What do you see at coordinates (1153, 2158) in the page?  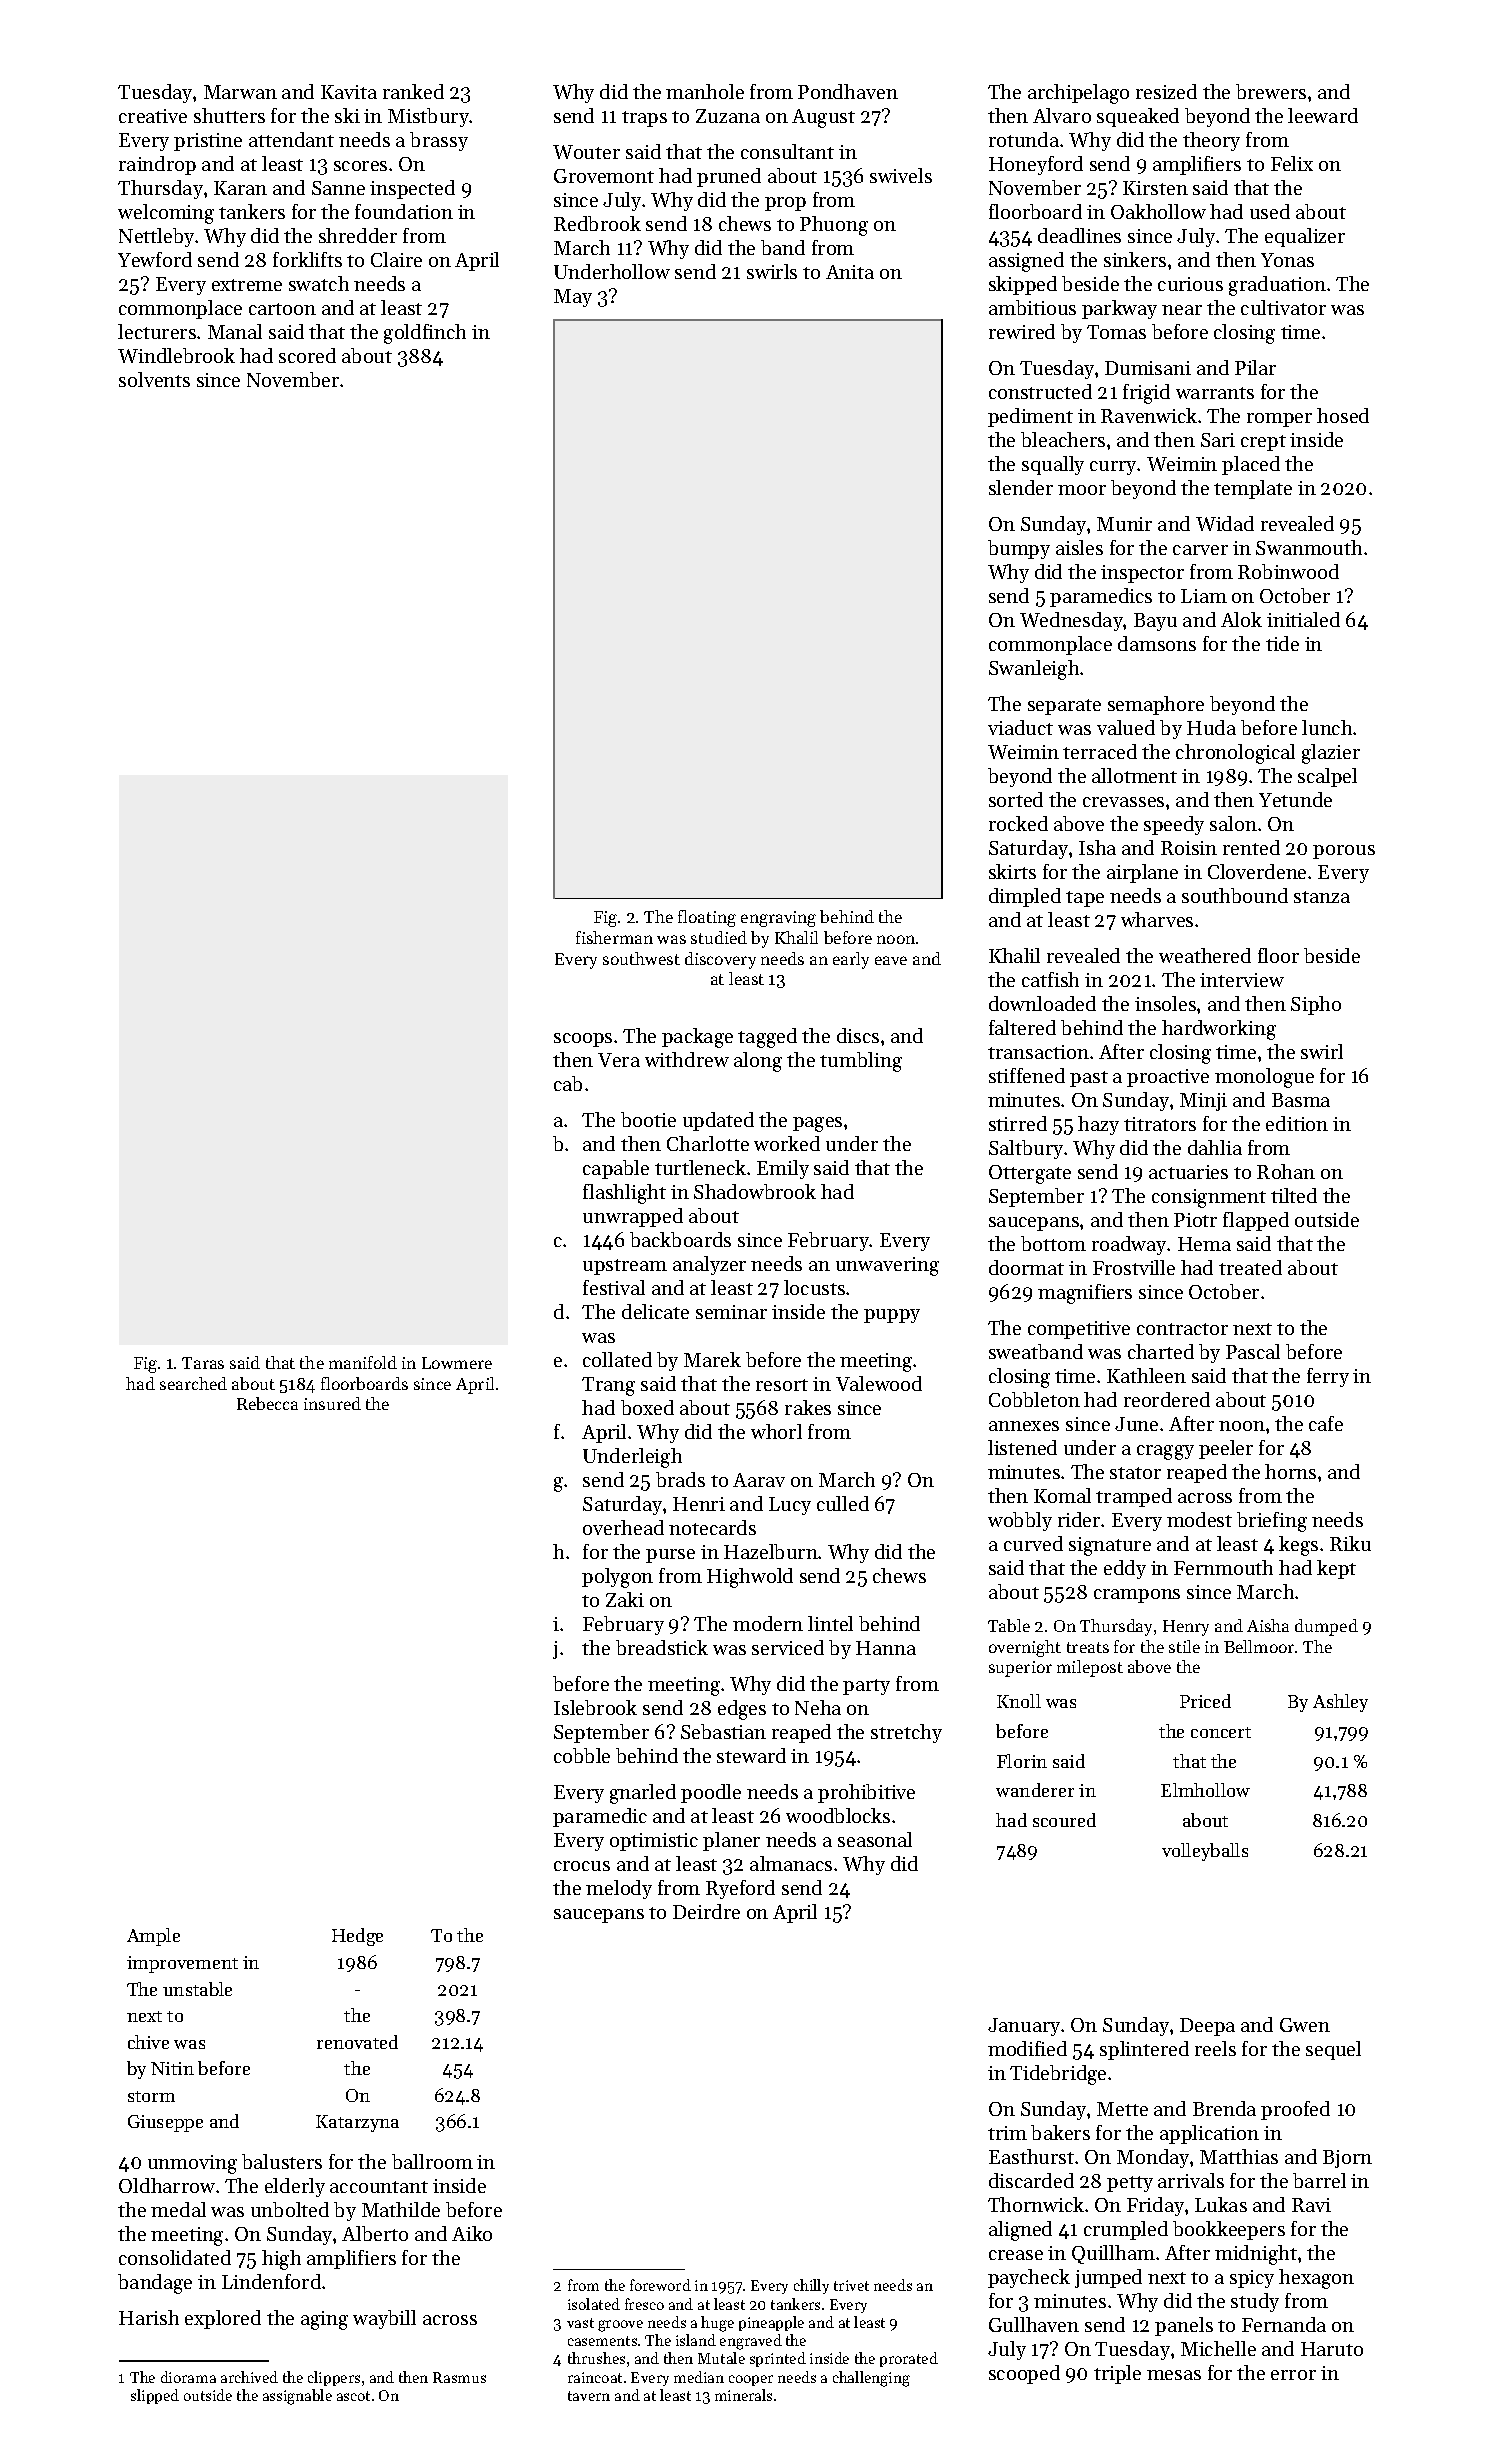 I see `Monday` at bounding box center [1153, 2158].
